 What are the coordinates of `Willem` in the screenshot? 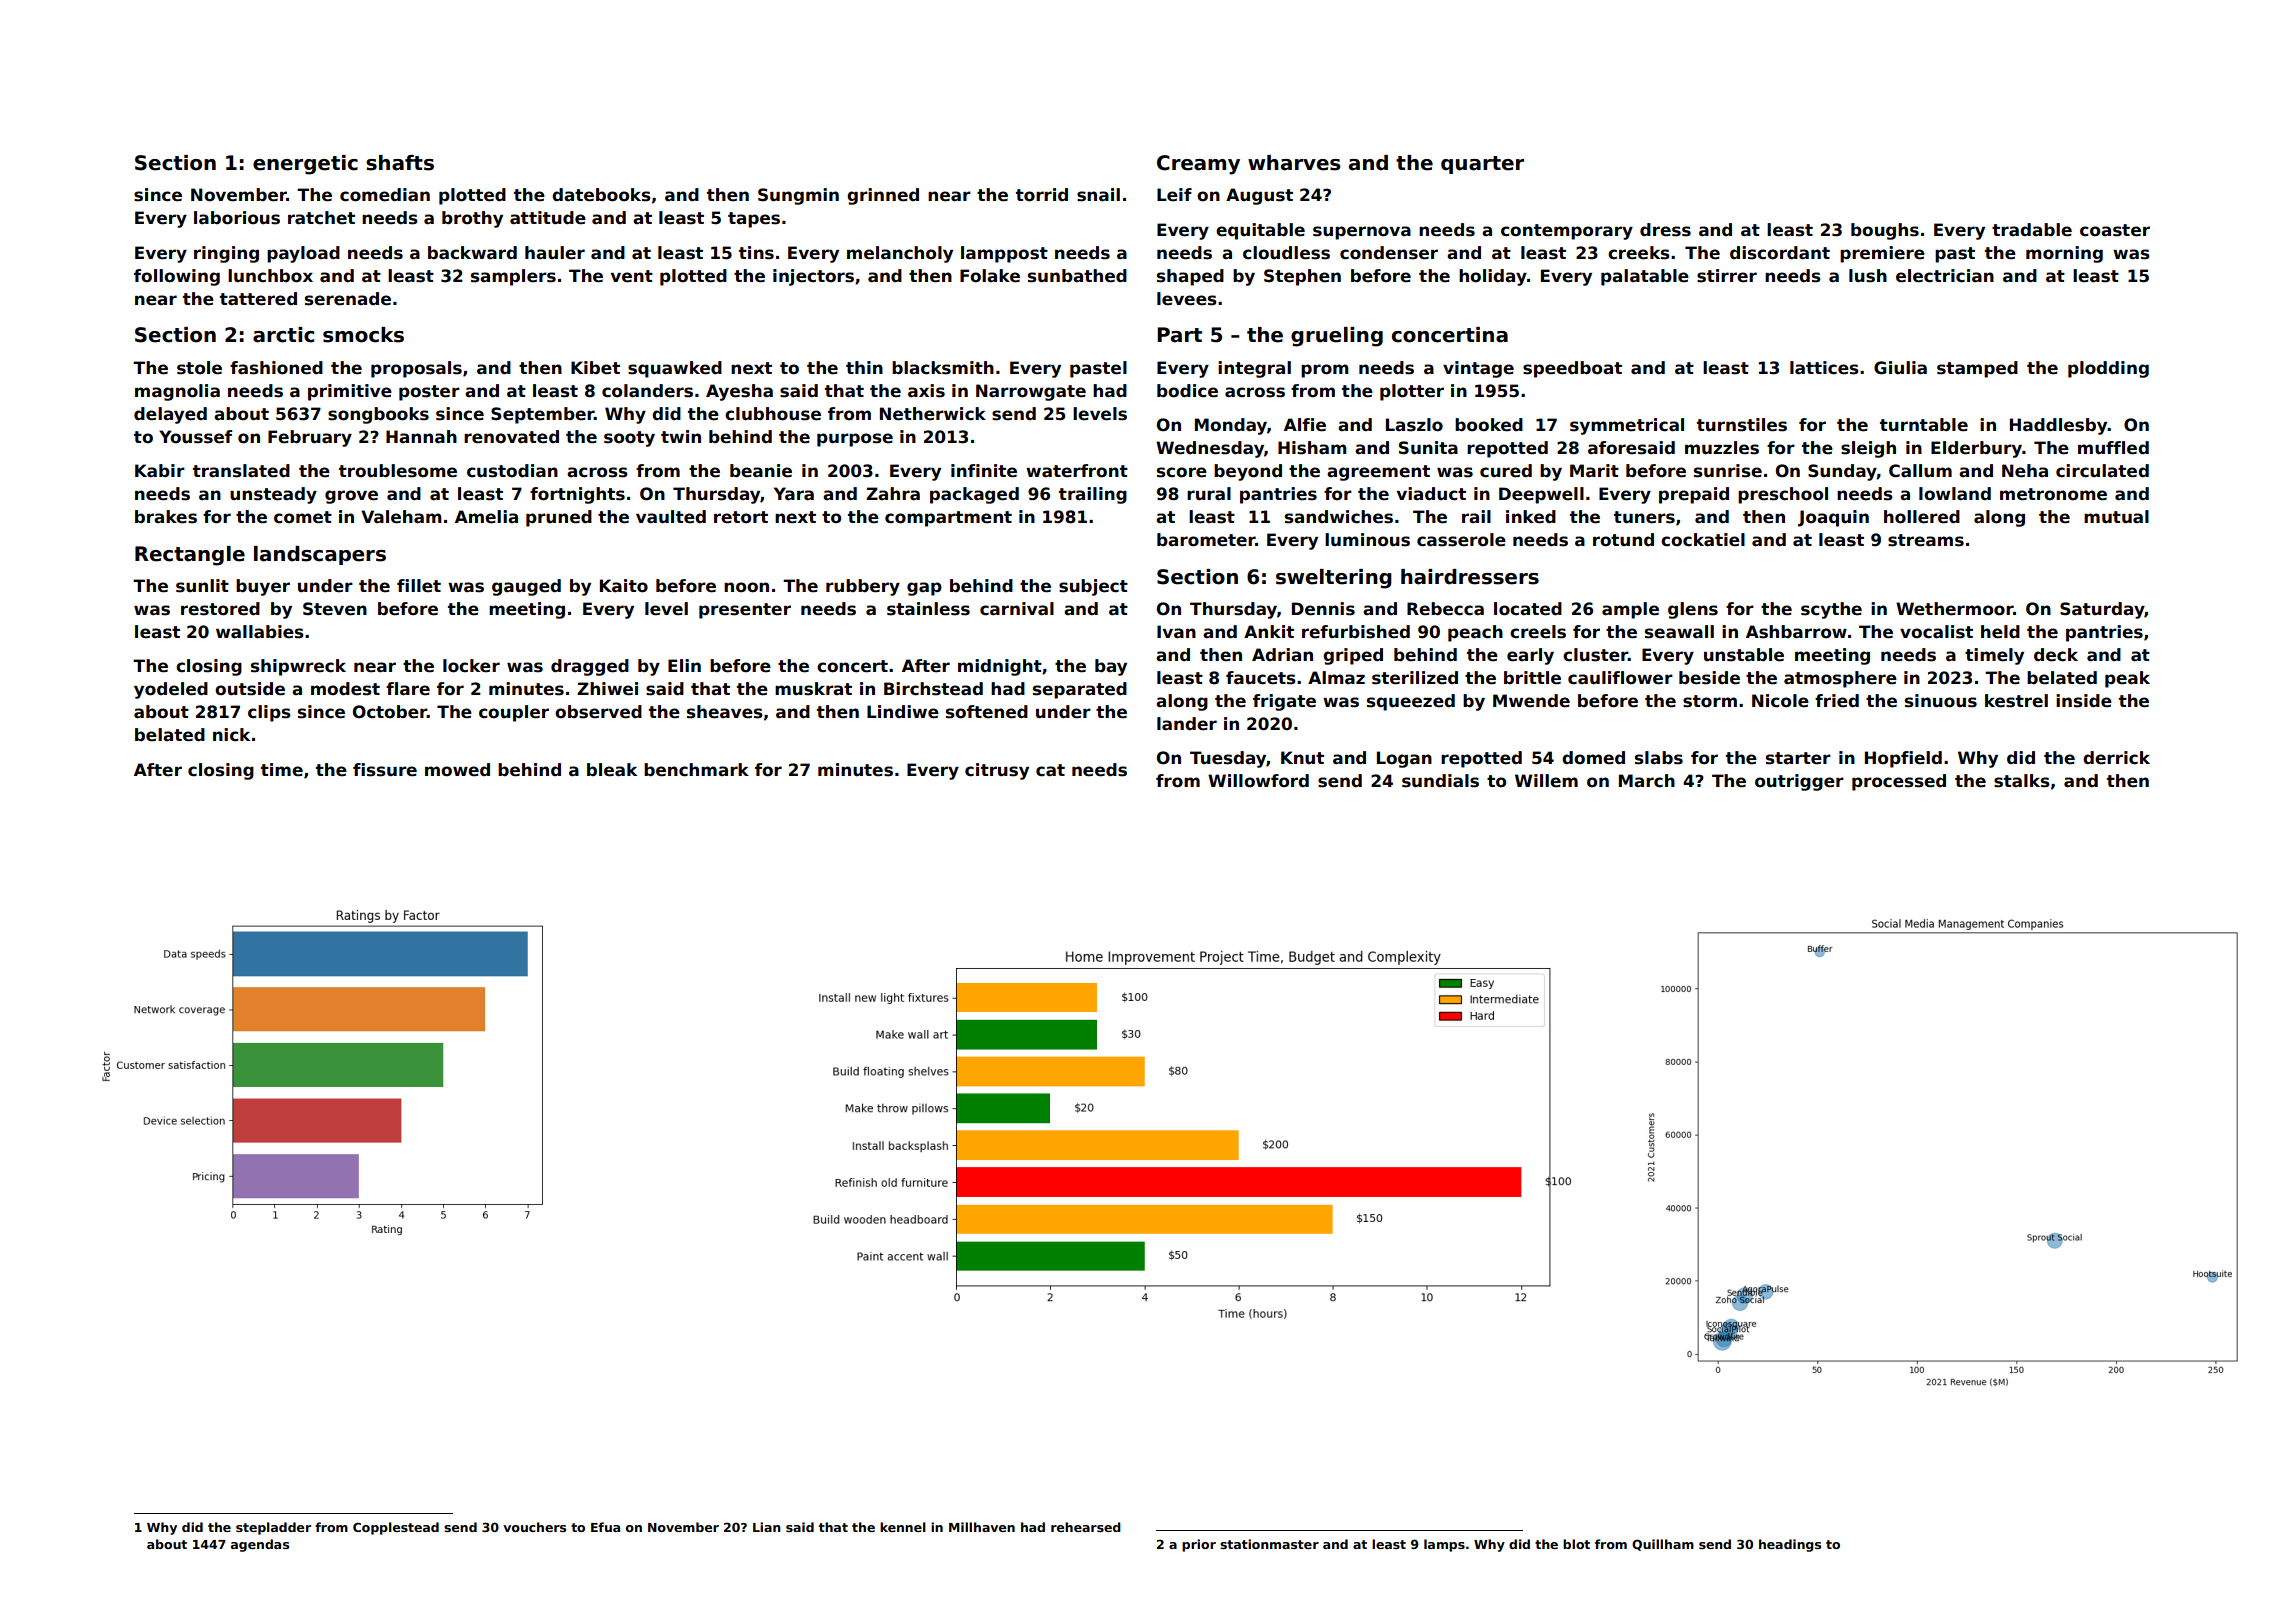 It's located at (1546, 781).
